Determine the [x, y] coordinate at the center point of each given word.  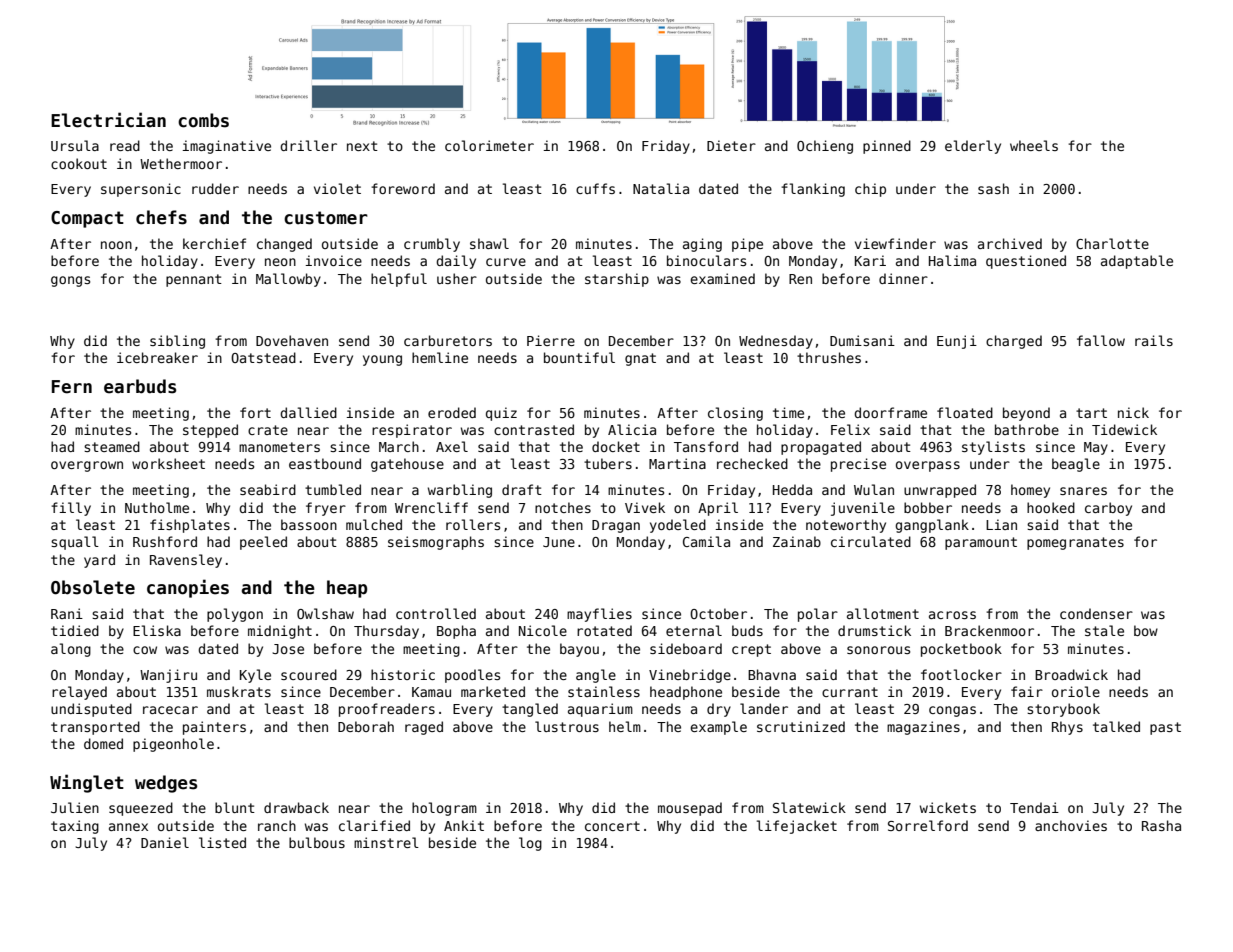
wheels [1034, 145]
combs [203, 120]
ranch [277, 825]
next [362, 146]
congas [952, 711]
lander [764, 708]
